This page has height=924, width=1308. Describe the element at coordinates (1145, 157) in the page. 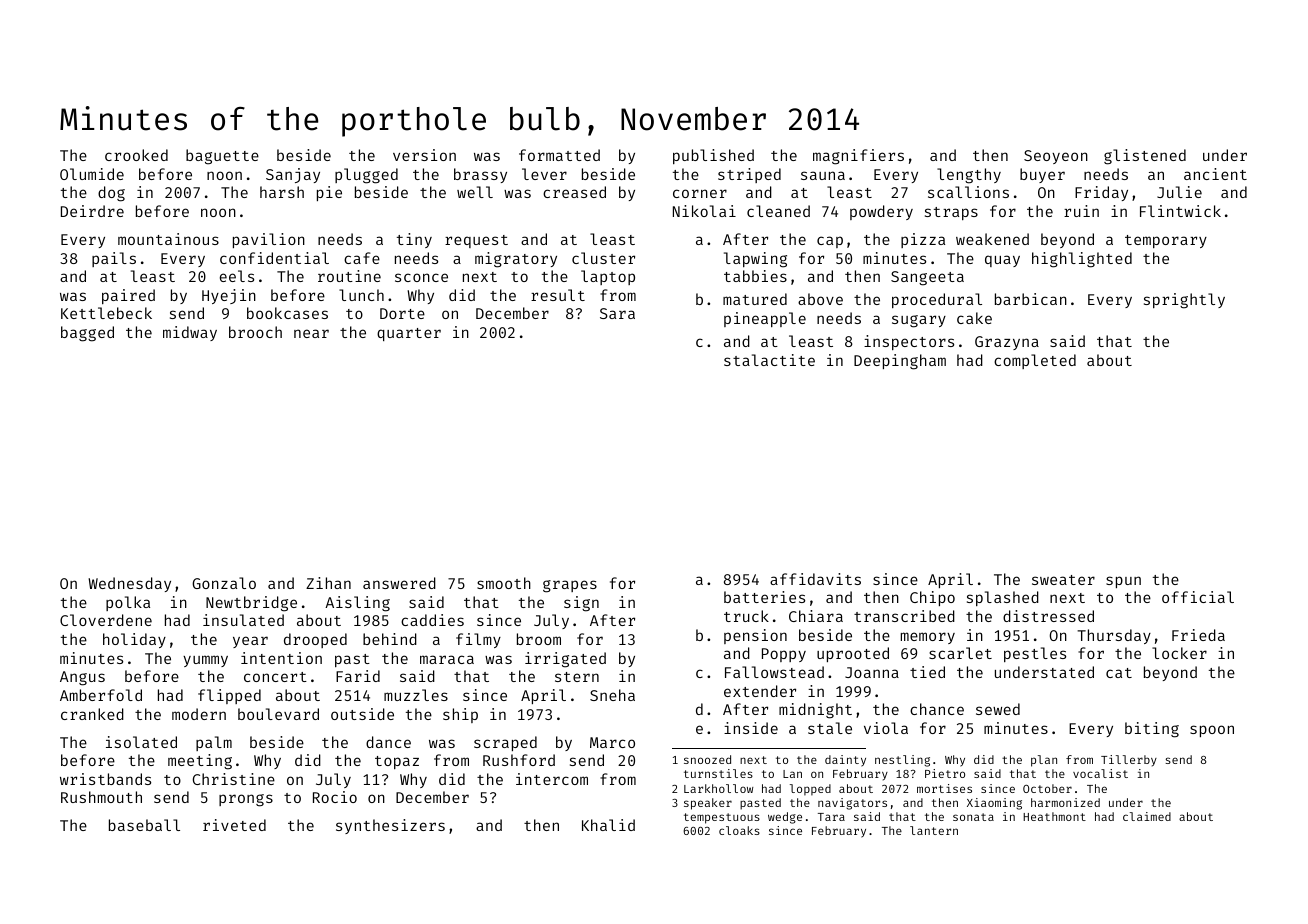

I see `glistened` at that location.
